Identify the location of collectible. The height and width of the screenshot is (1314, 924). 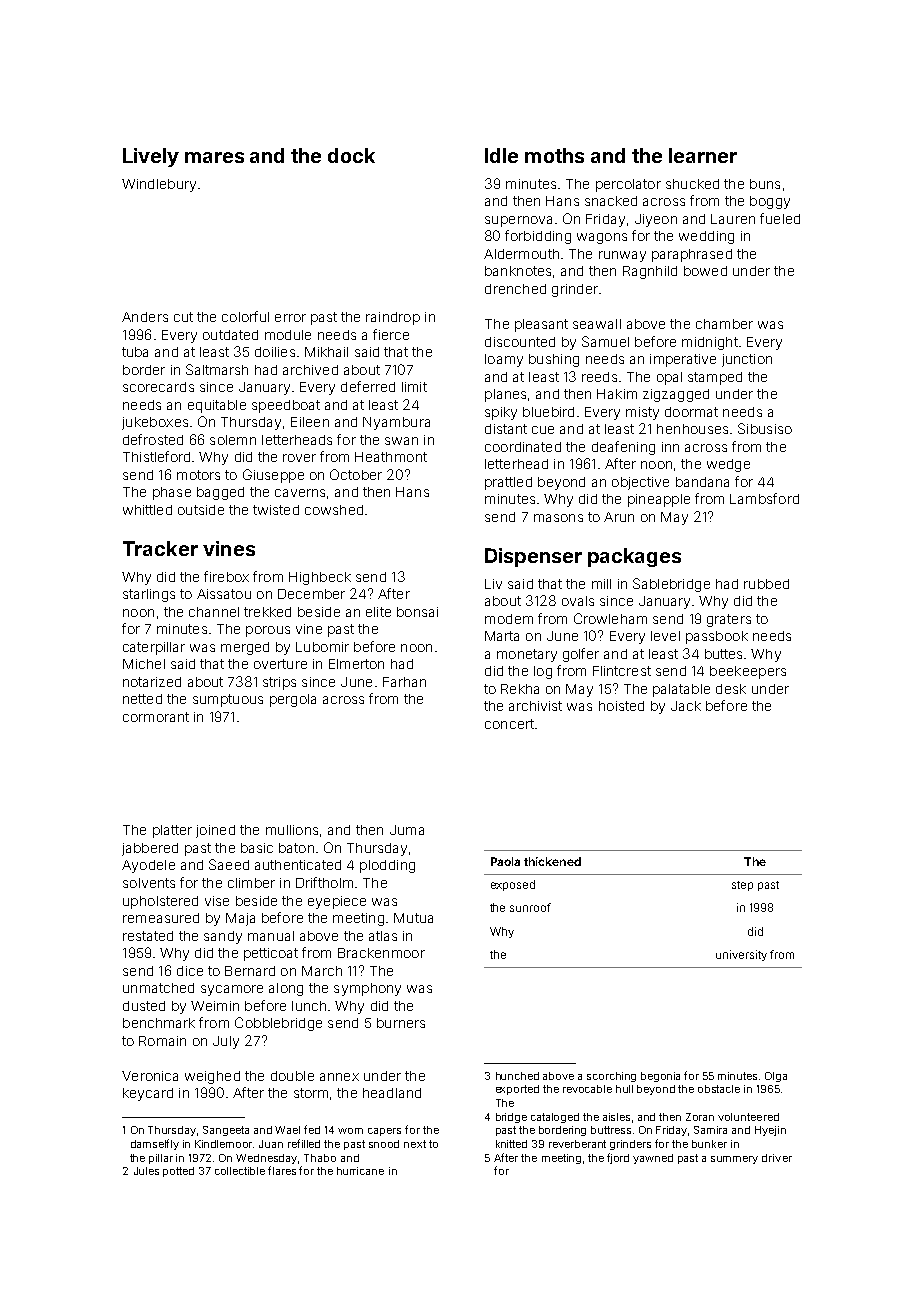
(240, 1171).
